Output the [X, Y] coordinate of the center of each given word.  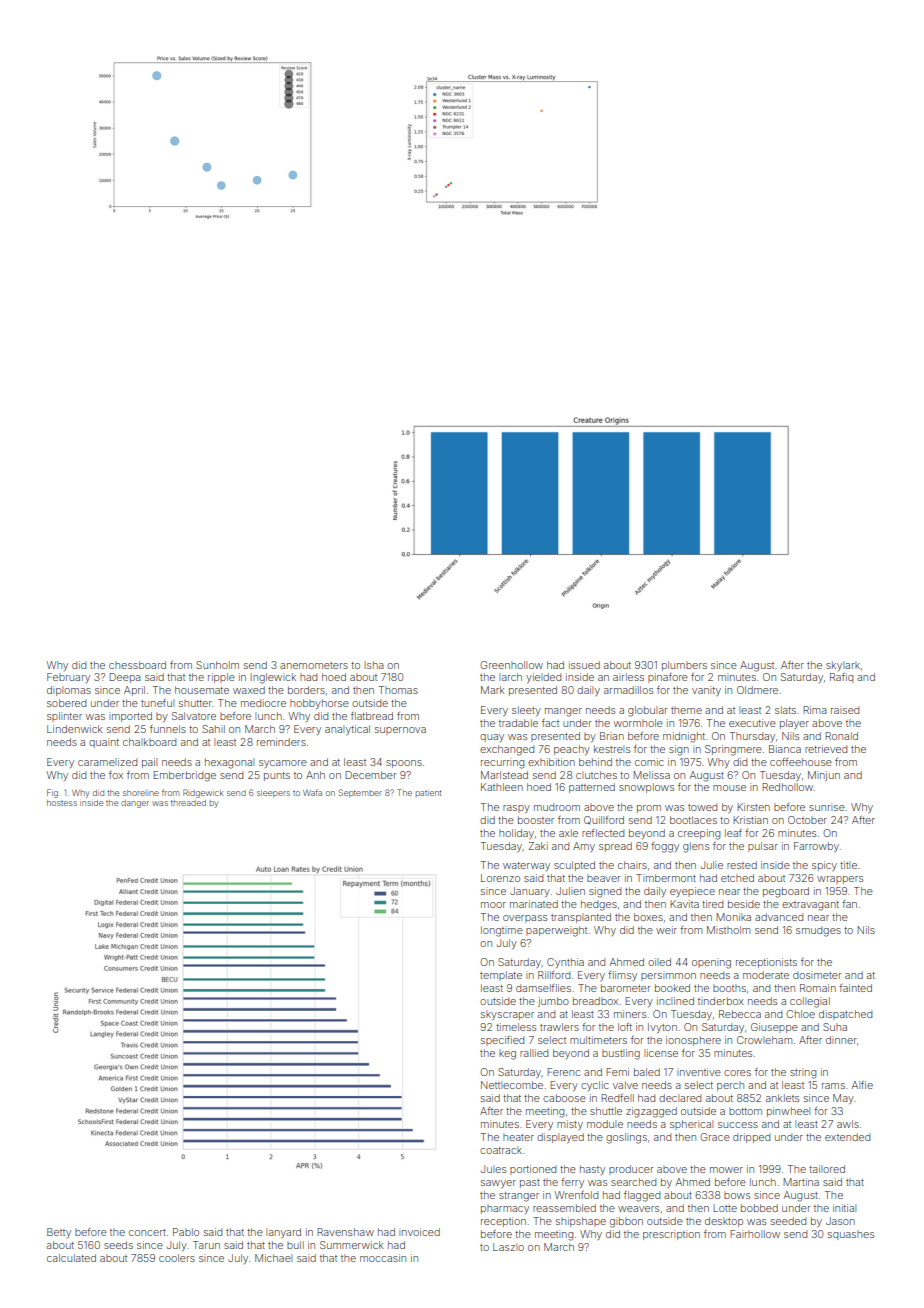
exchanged [507, 750]
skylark [843, 666]
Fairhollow [755, 1234]
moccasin [383, 1258]
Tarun [206, 1245]
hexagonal [229, 763]
